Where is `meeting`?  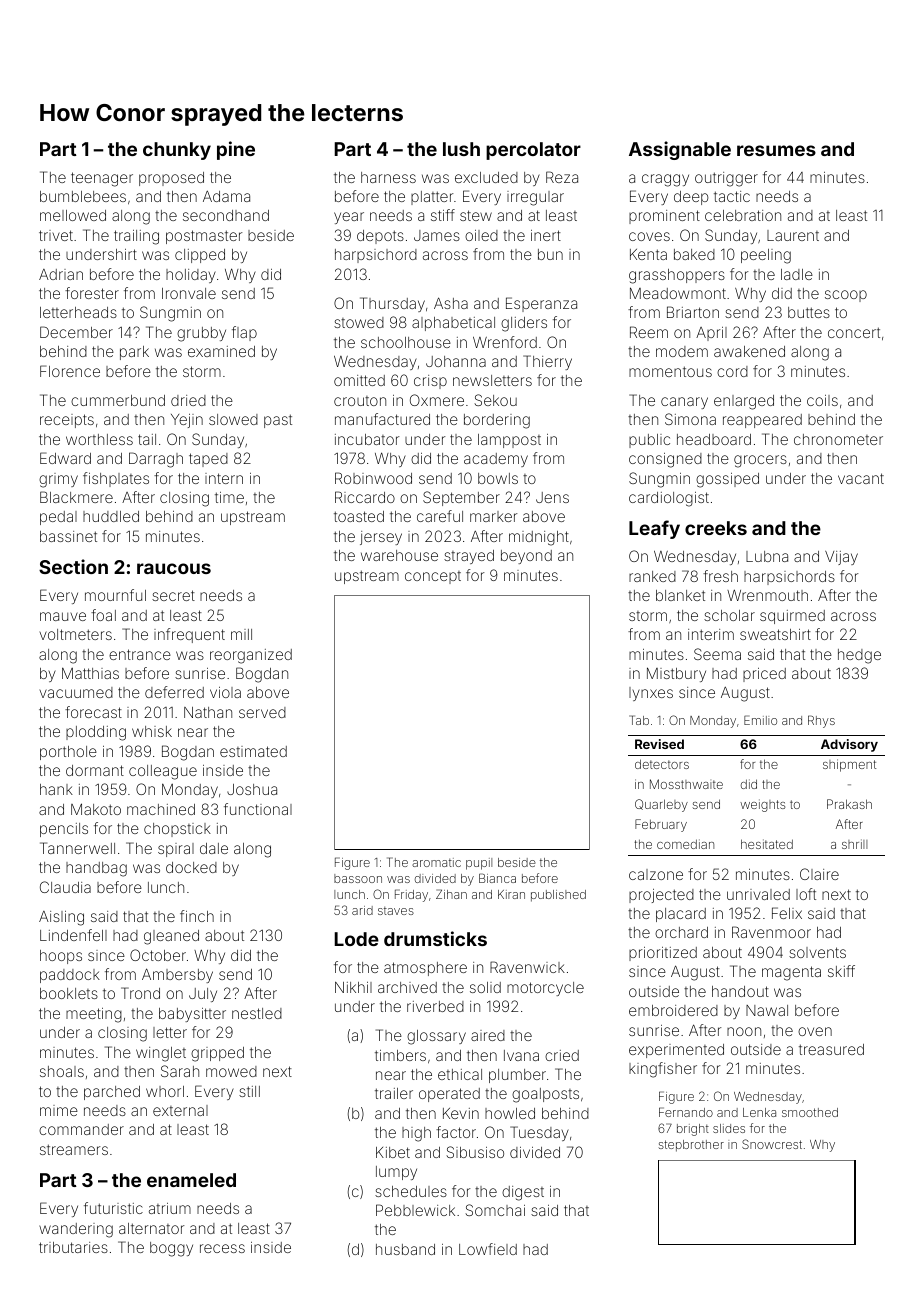 meeting is located at coordinates (94, 1015).
